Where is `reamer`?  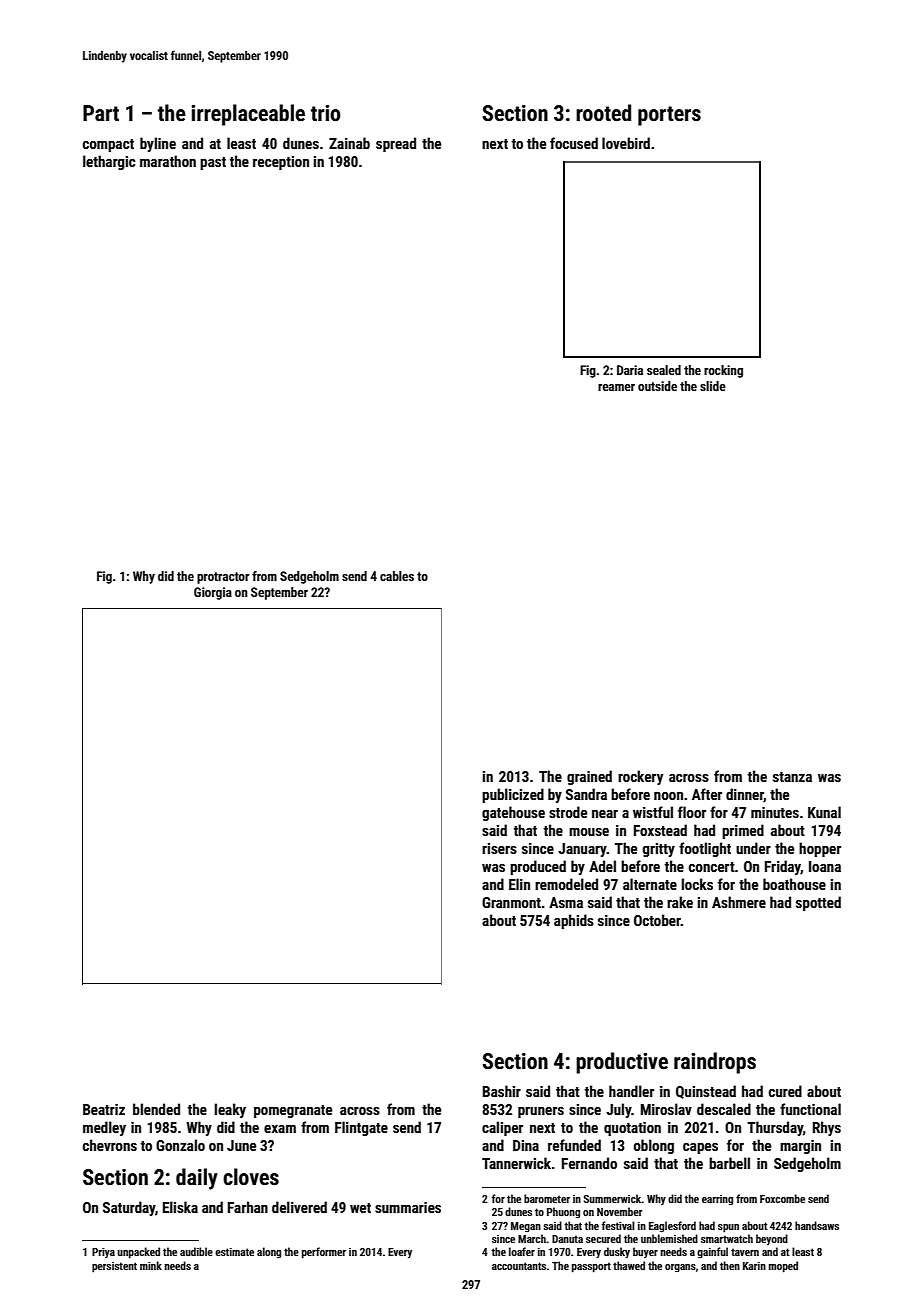
reamer is located at coordinates (616, 387).
